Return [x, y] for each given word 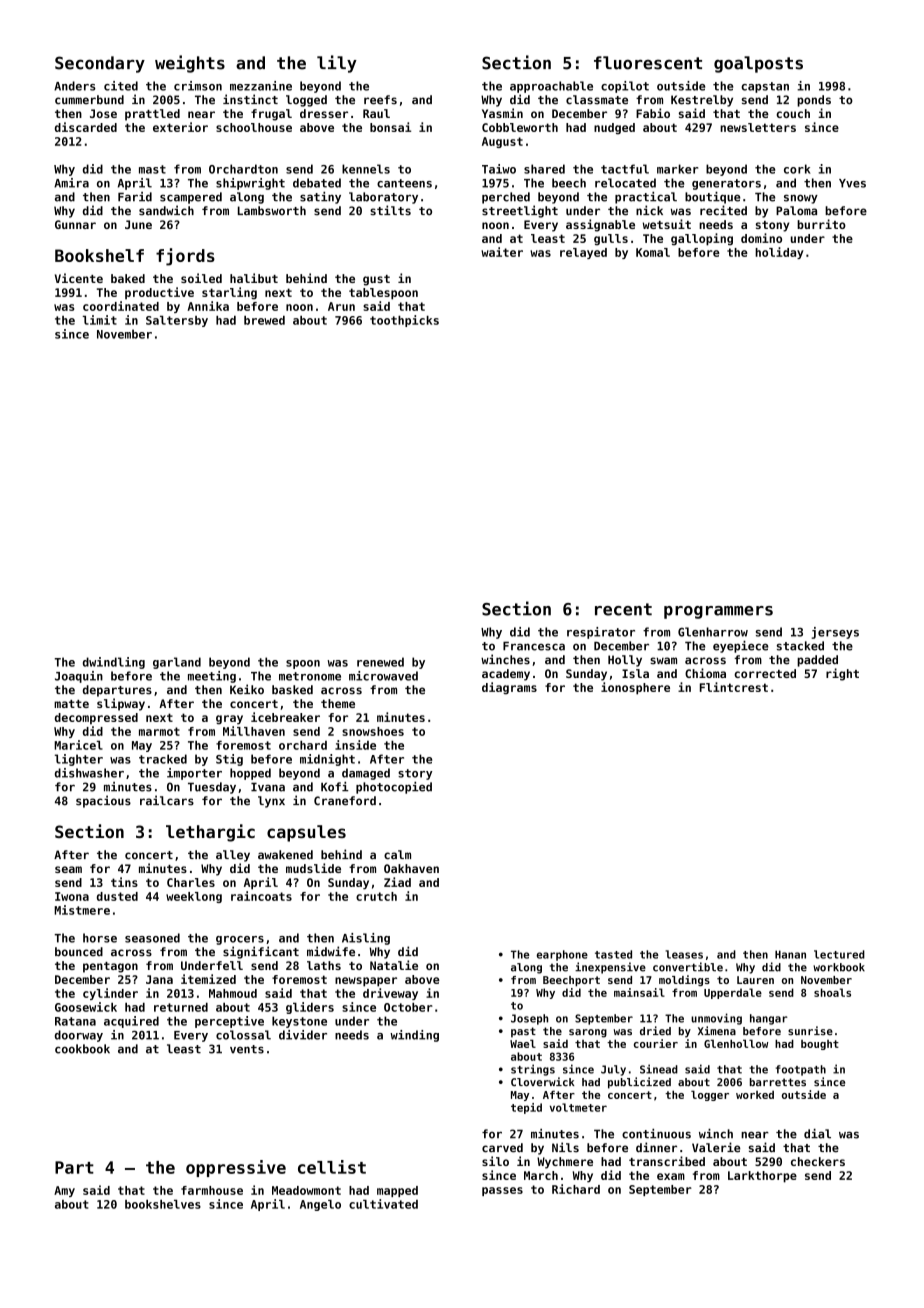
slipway [121, 704]
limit [100, 320]
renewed [380, 662]
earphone [562, 955]
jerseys [835, 633]
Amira [71, 183]
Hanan [790, 954]
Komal [653, 252]
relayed [583, 253]
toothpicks [404, 321]
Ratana [75, 1021]
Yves [852, 183]
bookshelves [163, 1204]
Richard [576, 1189]
